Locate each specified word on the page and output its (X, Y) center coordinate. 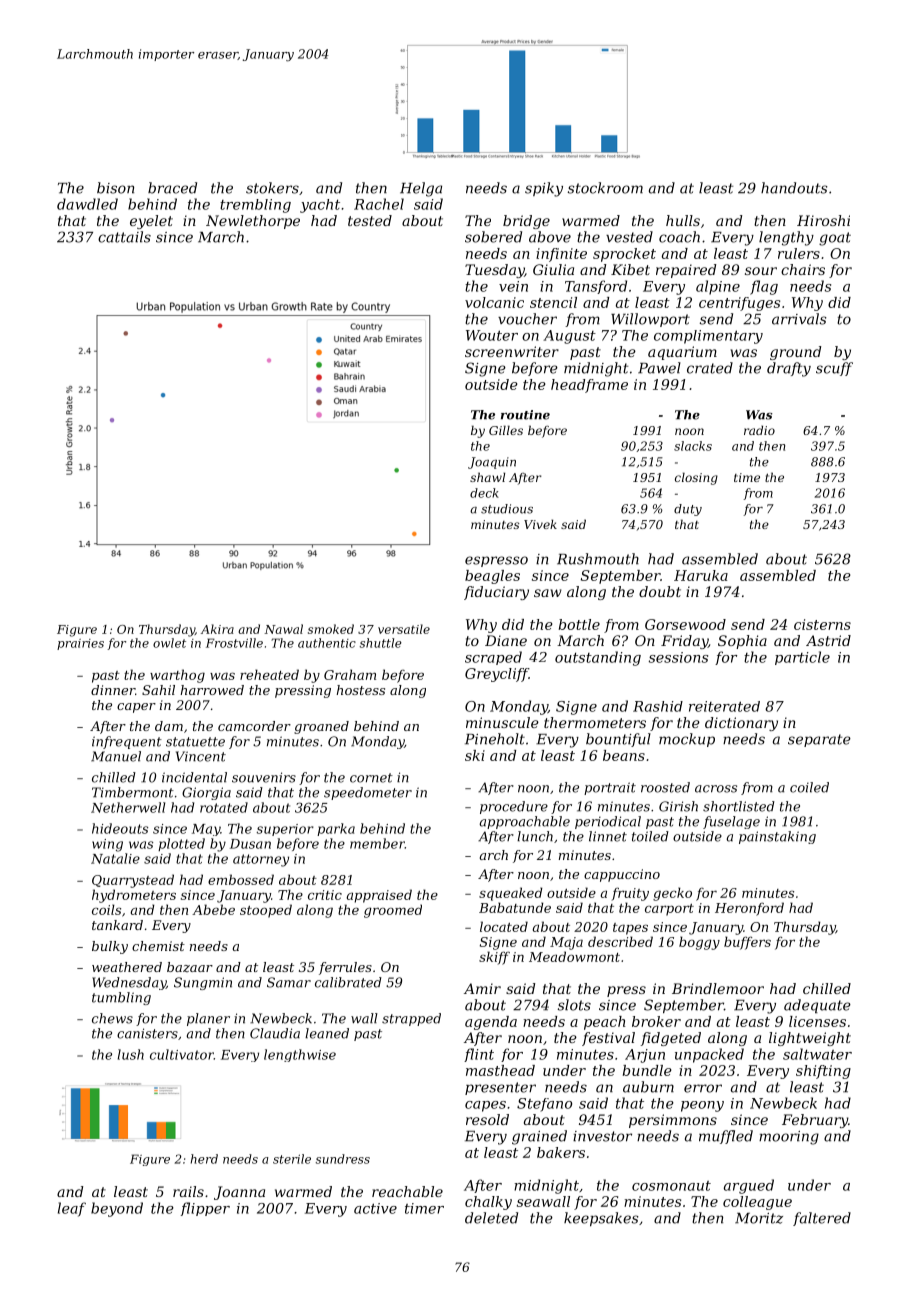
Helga (421, 189)
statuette (195, 742)
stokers (272, 188)
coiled (809, 787)
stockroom (605, 188)
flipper (205, 1209)
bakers (561, 1152)
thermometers (595, 722)
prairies (80, 644)
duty (688, 510)
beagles (492, 577)
